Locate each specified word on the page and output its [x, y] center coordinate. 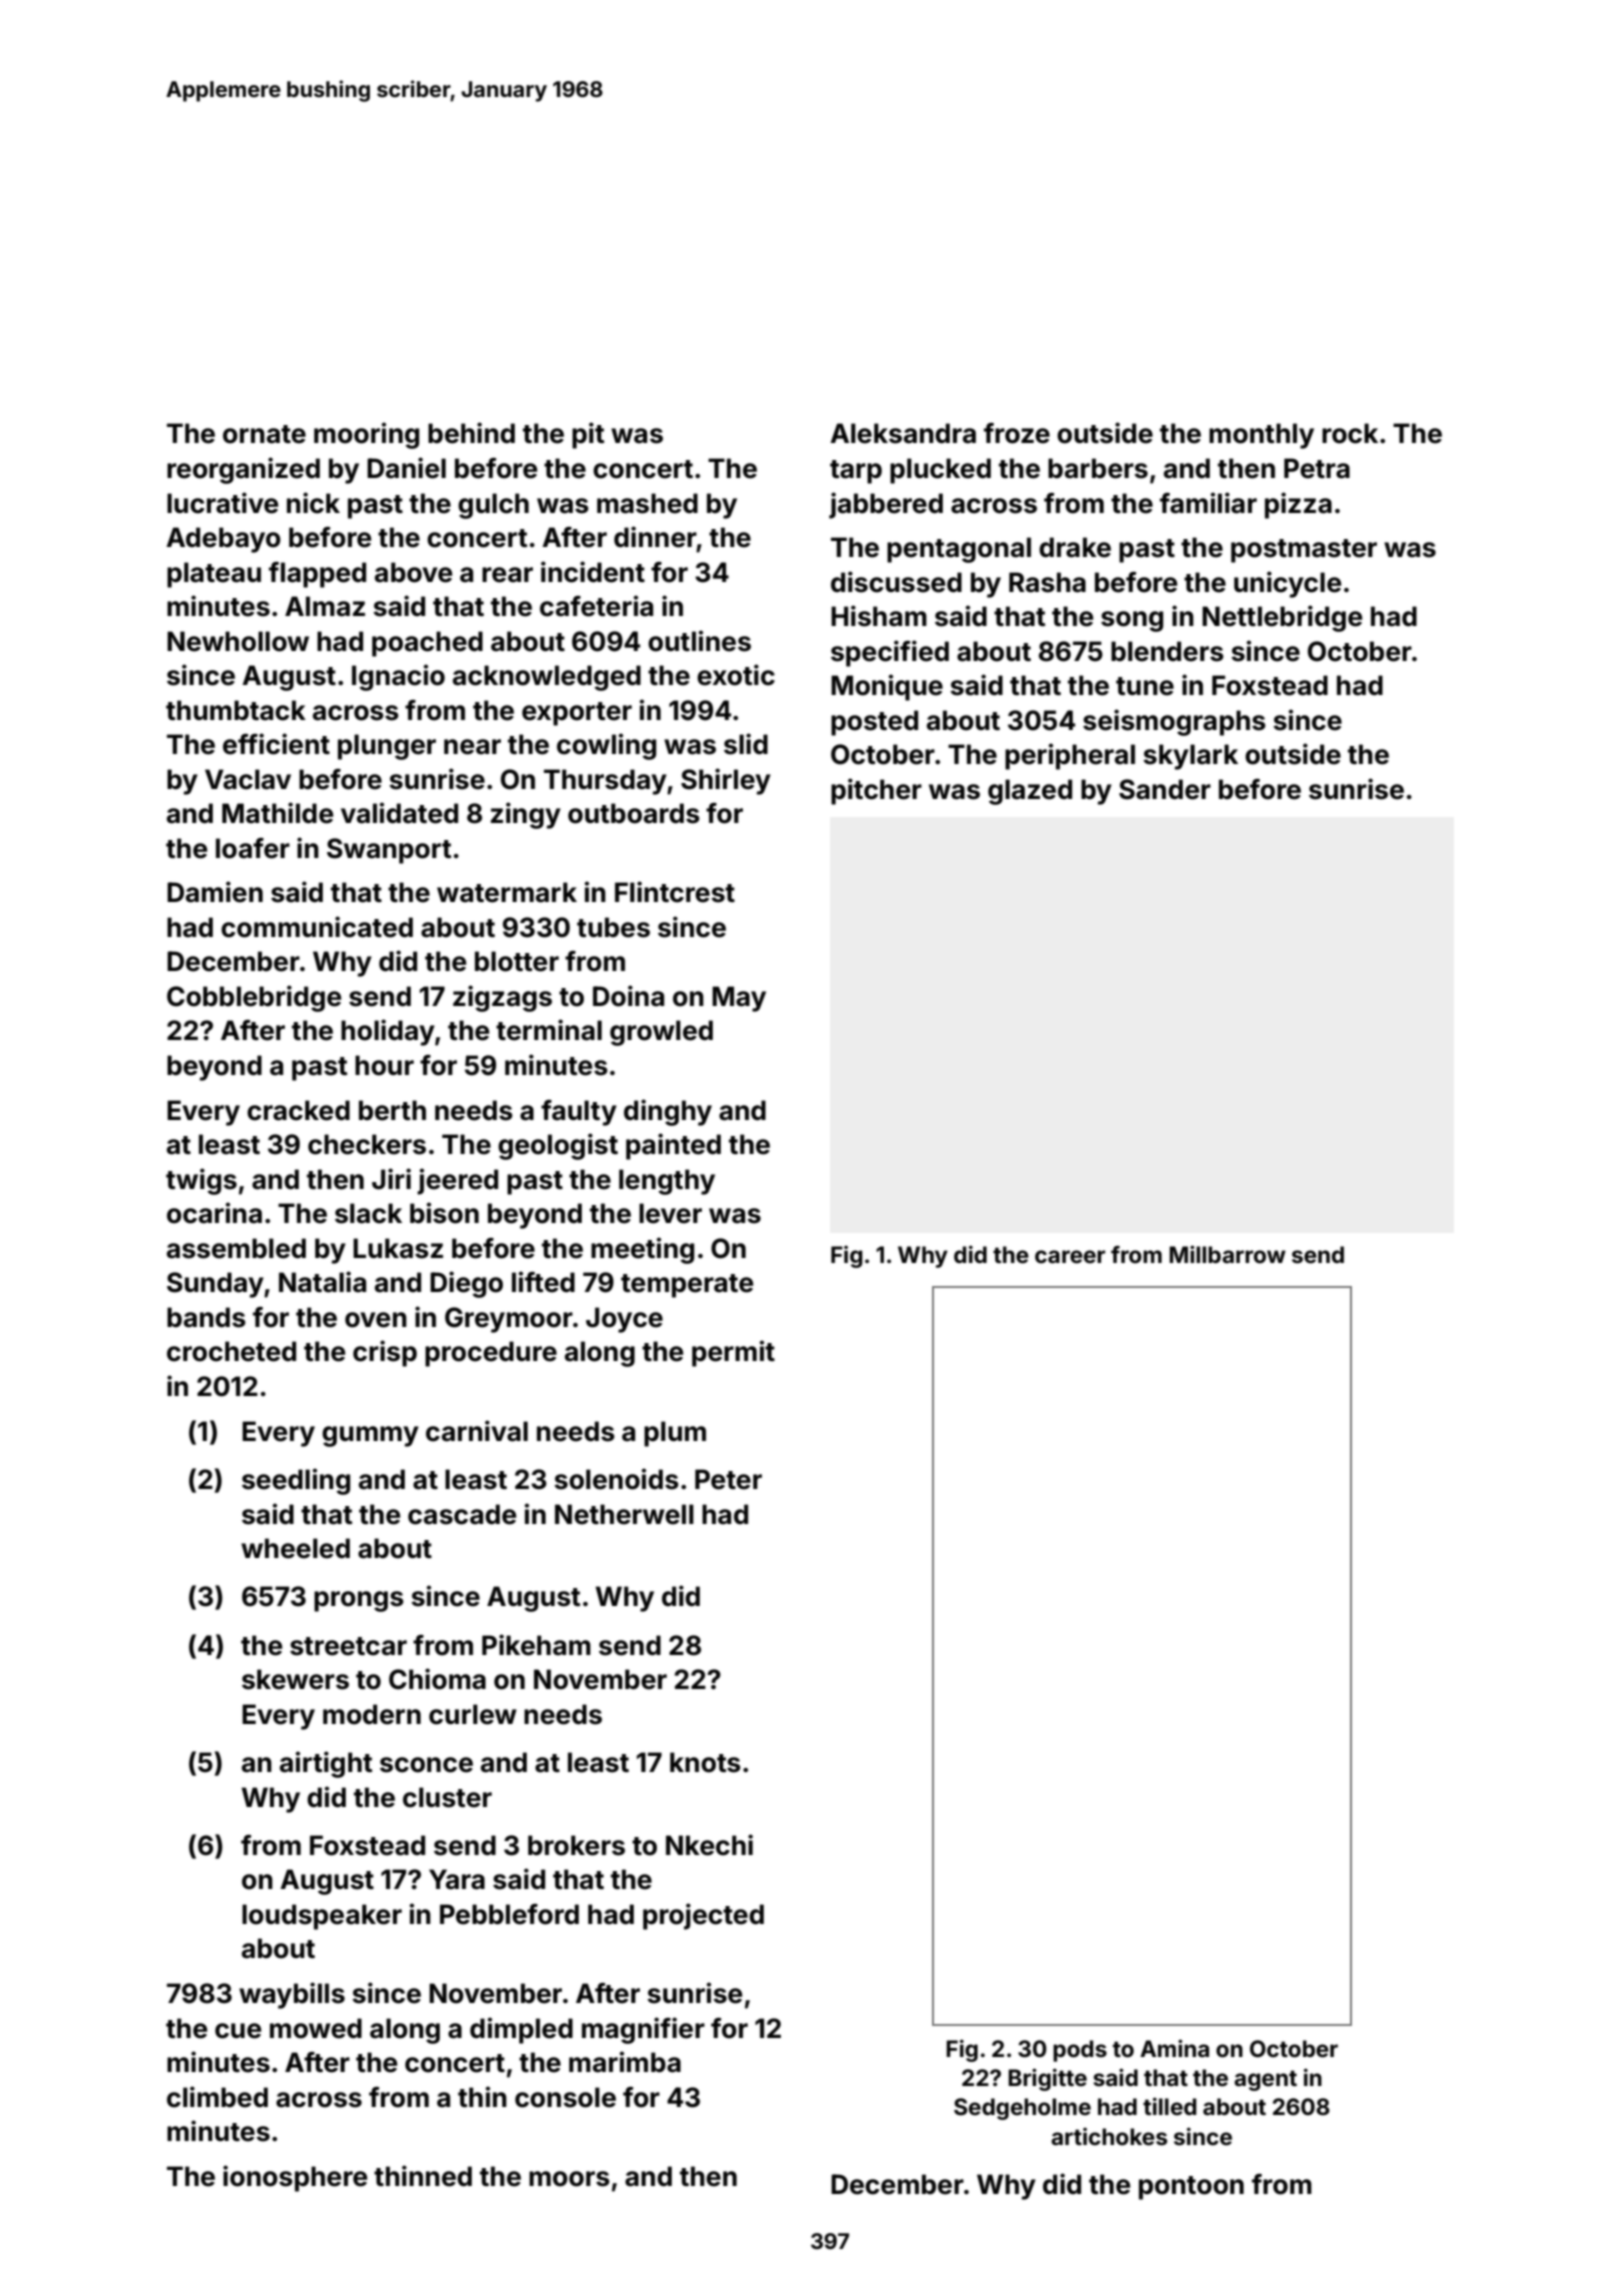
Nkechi [709, 1845]
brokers [576, 1845]
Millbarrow [1227, 1254]
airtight [326, 1764]
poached [427, 644]
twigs [201, 1181]
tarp [856, 472]
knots [705, 1762]
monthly [1261, 436]
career [1070, 1257]
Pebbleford [509, 1914]
